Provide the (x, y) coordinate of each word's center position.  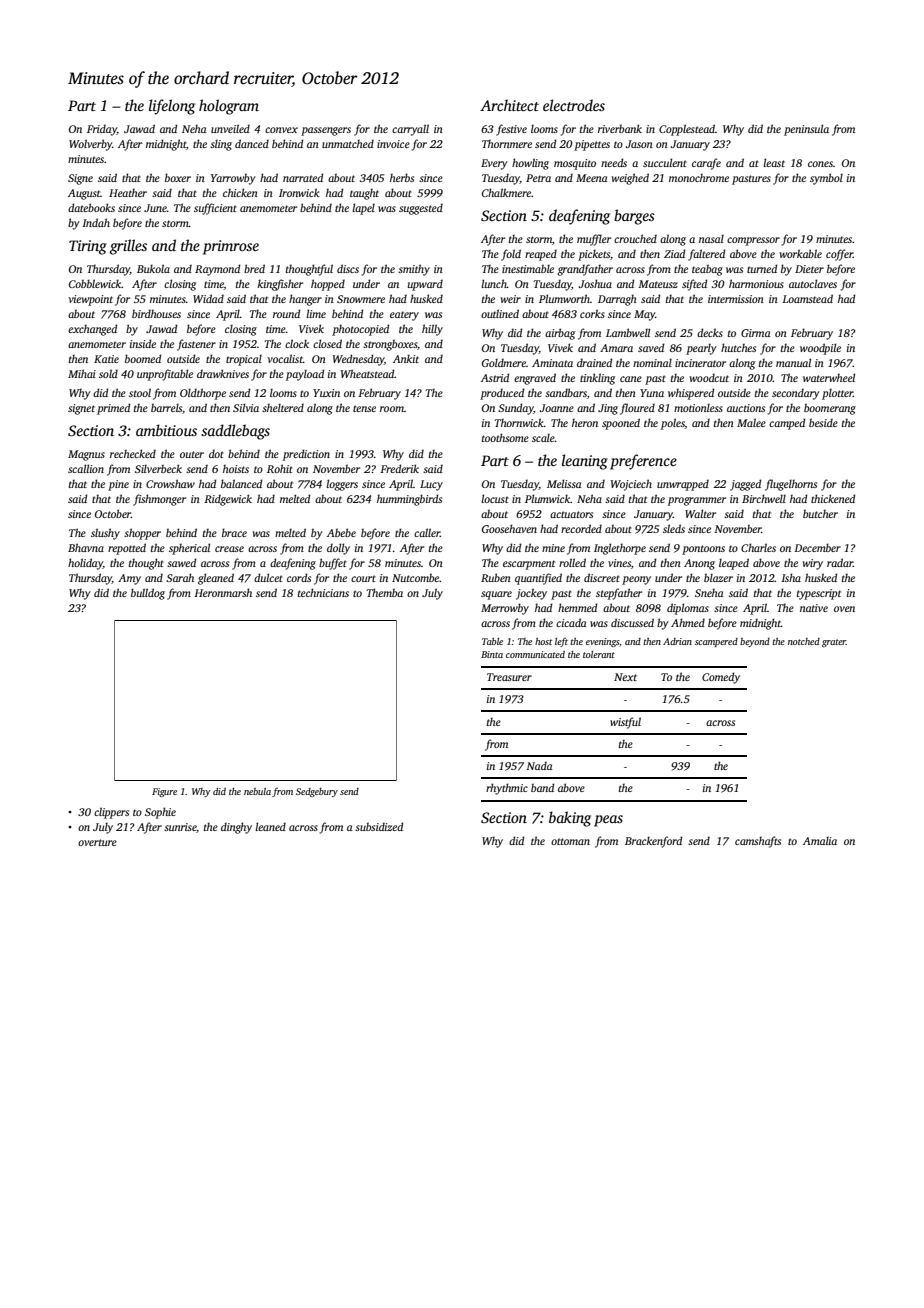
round (286, 313)
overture (97, 842)
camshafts (758, 842)
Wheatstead (368, 373)
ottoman (570, 841)
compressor (753, 241)
